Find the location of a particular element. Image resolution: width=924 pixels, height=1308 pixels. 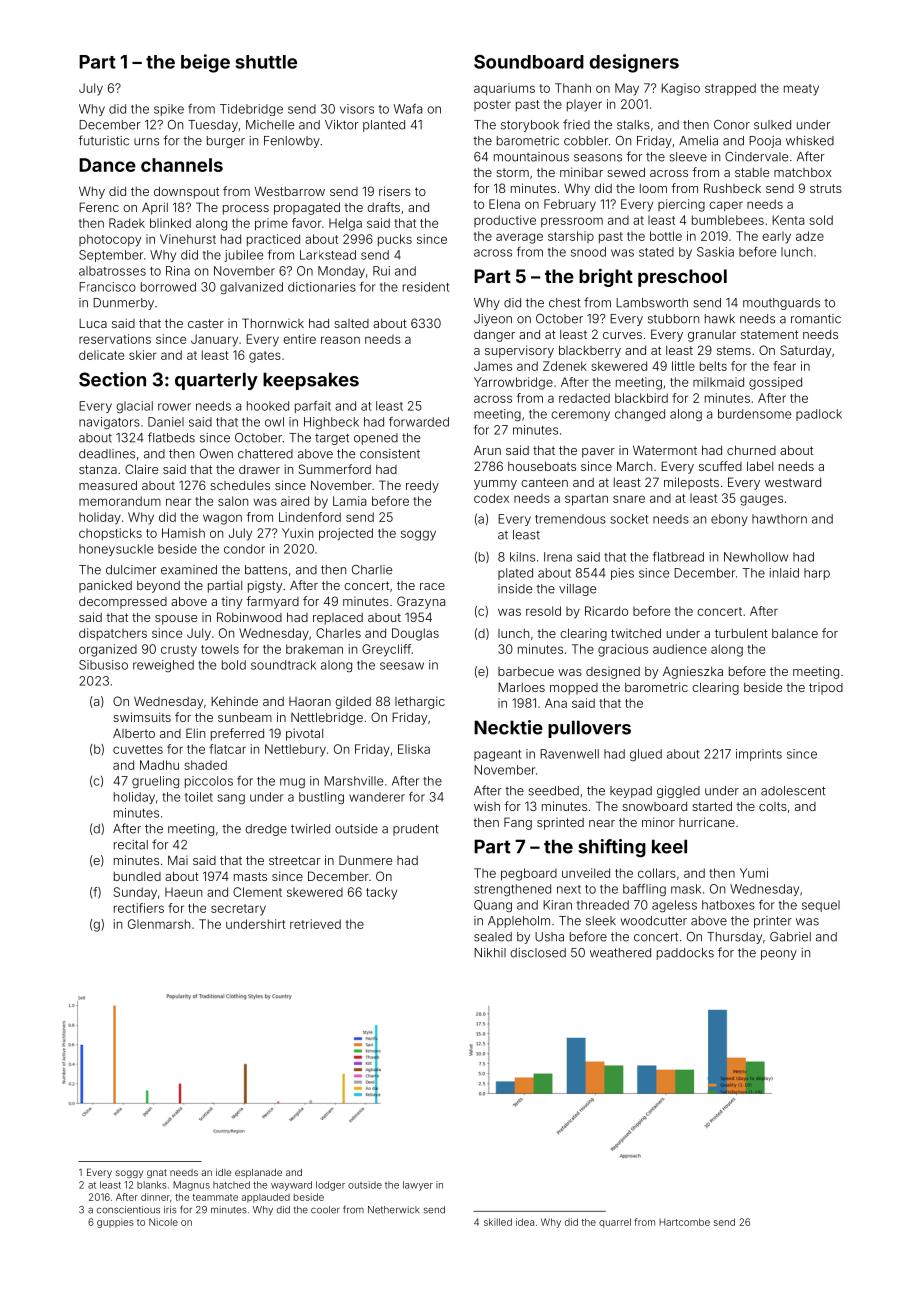

Hartcombe is located at coordinates (684, 1222).
